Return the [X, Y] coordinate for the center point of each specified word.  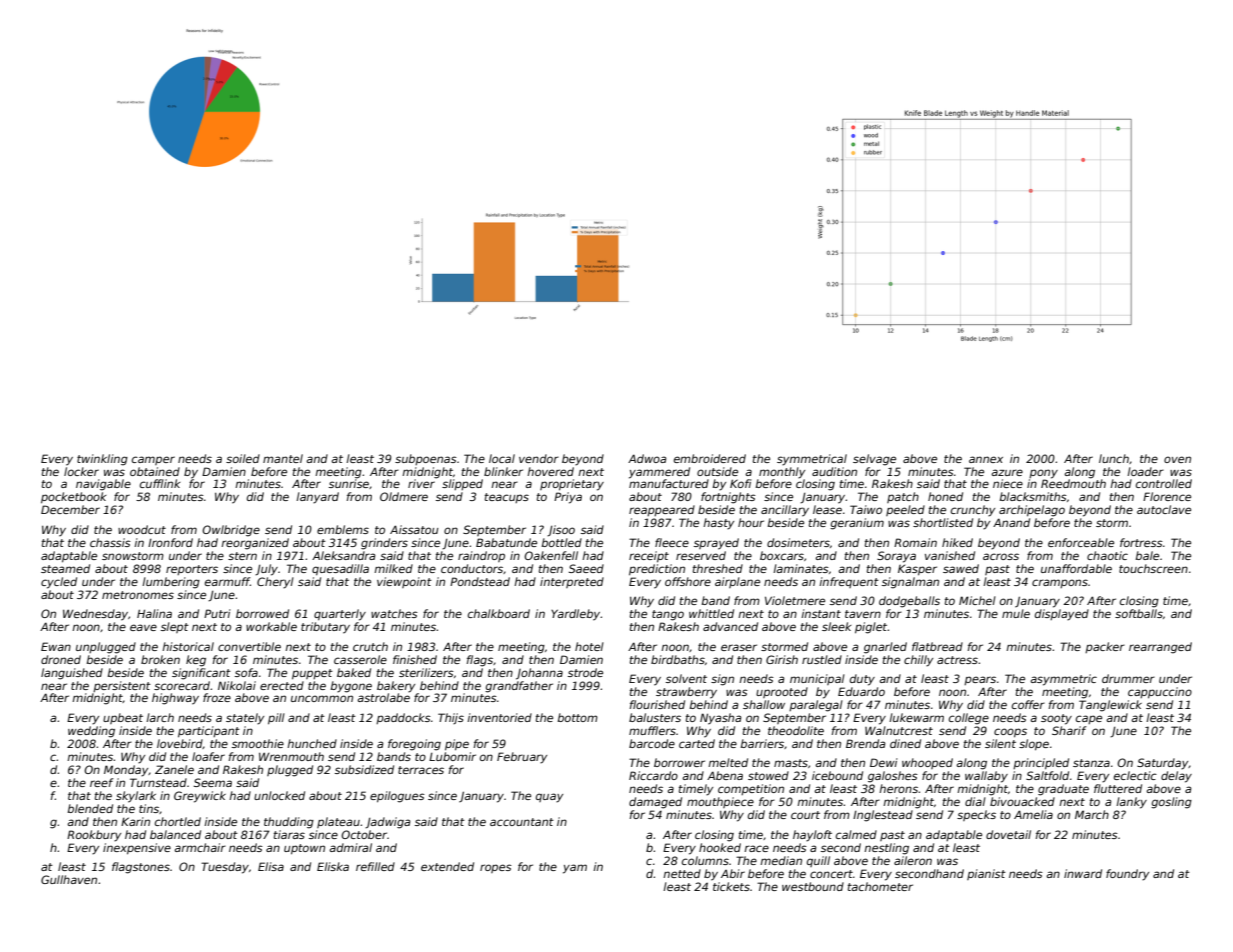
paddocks [403, 718]
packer [1105, 647]
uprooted [782, 692]
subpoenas [426, 459]
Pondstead [480, 581]
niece [1008, 483]
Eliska [333, 866]
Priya [568, 498]
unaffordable [1076, 568]
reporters [192, 570]
